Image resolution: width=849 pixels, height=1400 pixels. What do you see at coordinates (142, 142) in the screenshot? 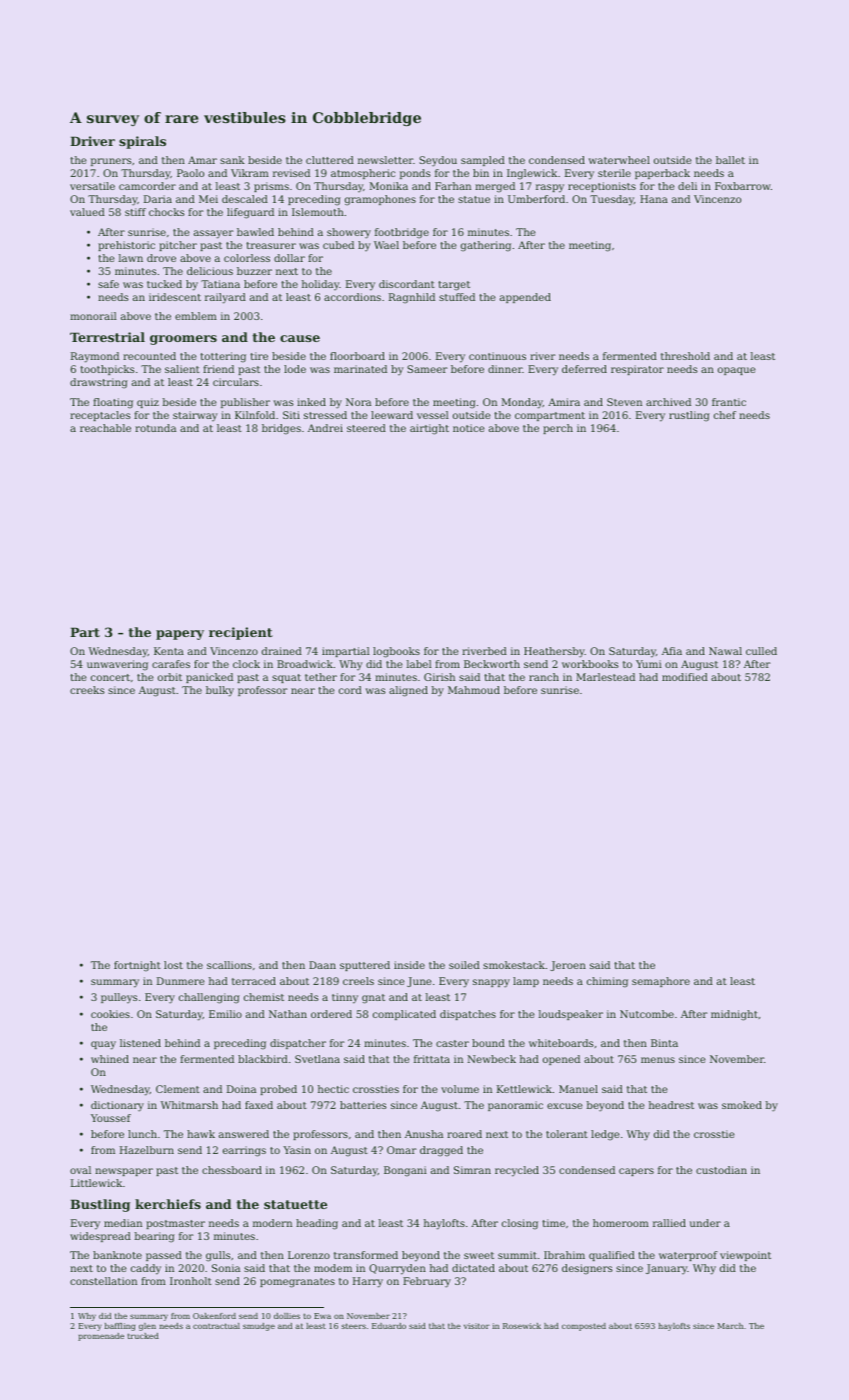
I see `spirals` at bounding box center [142, 142].
